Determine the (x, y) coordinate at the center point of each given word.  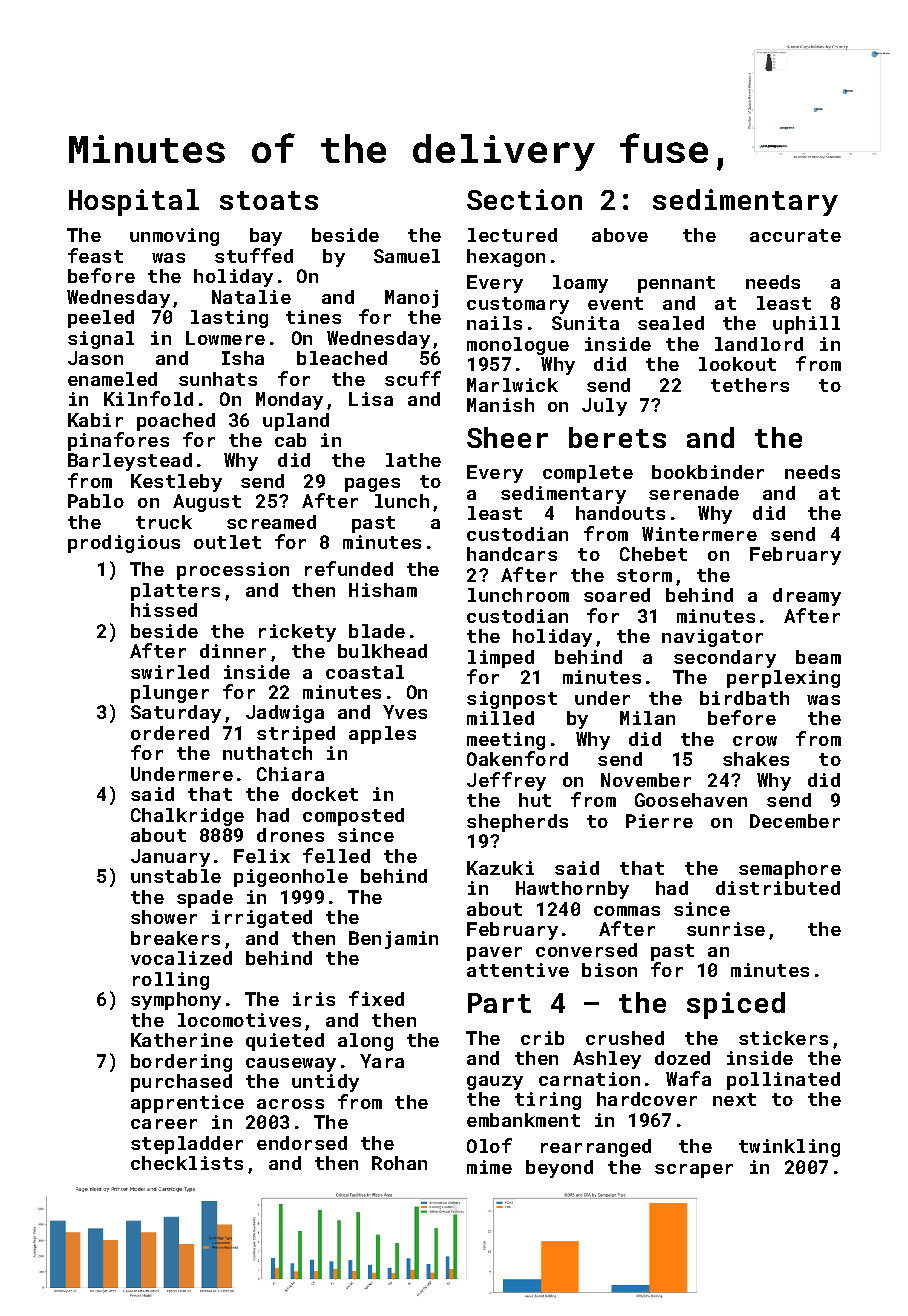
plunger (170, 694)
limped (501, 659)
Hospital (134, 202)
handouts (620, 513)
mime (489, 1167)
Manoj (411, 299)
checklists (187, 1163)
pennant (676, 284)
